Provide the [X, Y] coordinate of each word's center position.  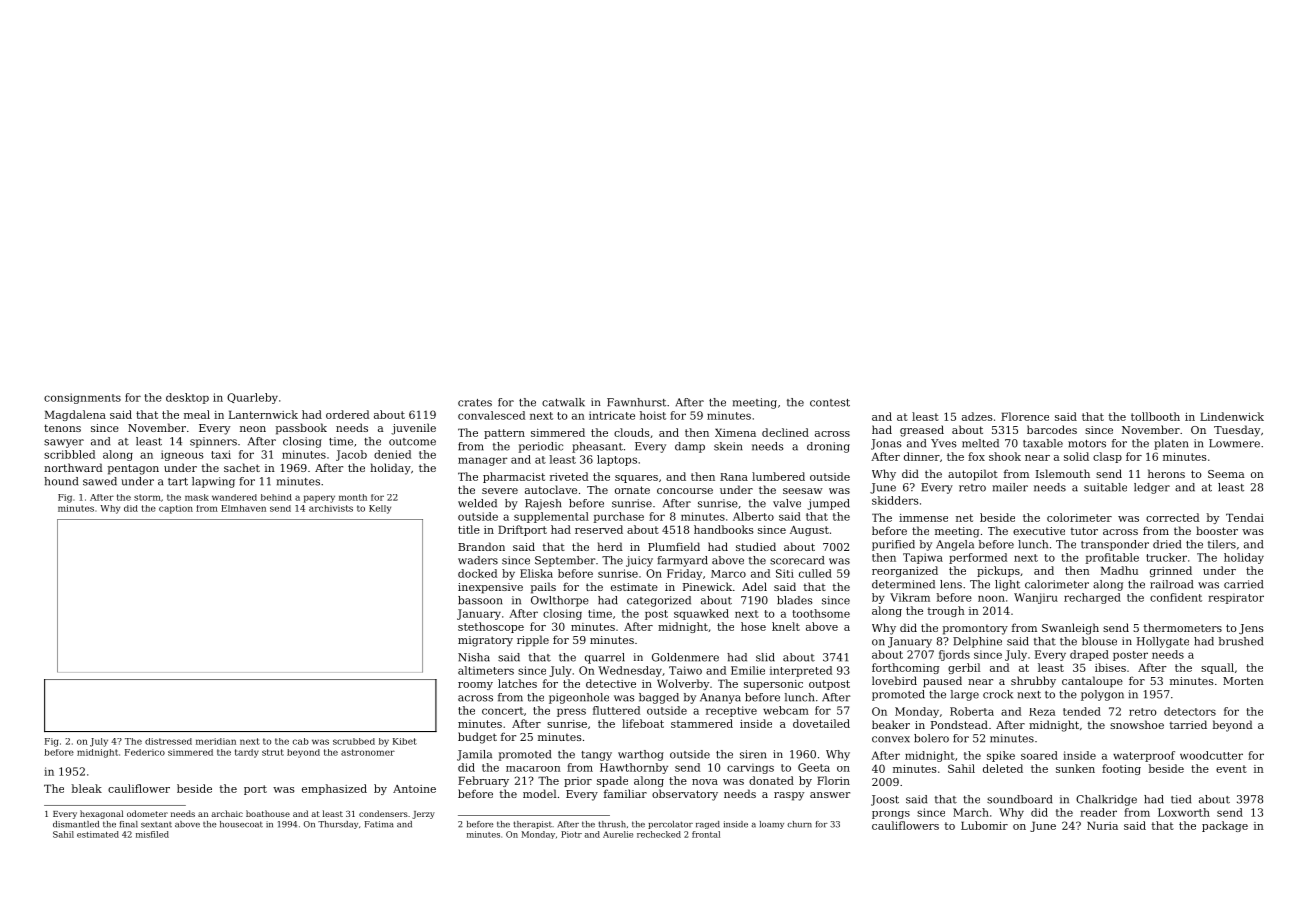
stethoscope [491, 627]
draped [1089, 655]
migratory [485, 641]
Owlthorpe [560, 601]
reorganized [905, 571]
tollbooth [1155, 416]
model [539, 793]
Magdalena [75, 415]
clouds [631, 432]
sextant [156, 825]
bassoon [480, 600]
